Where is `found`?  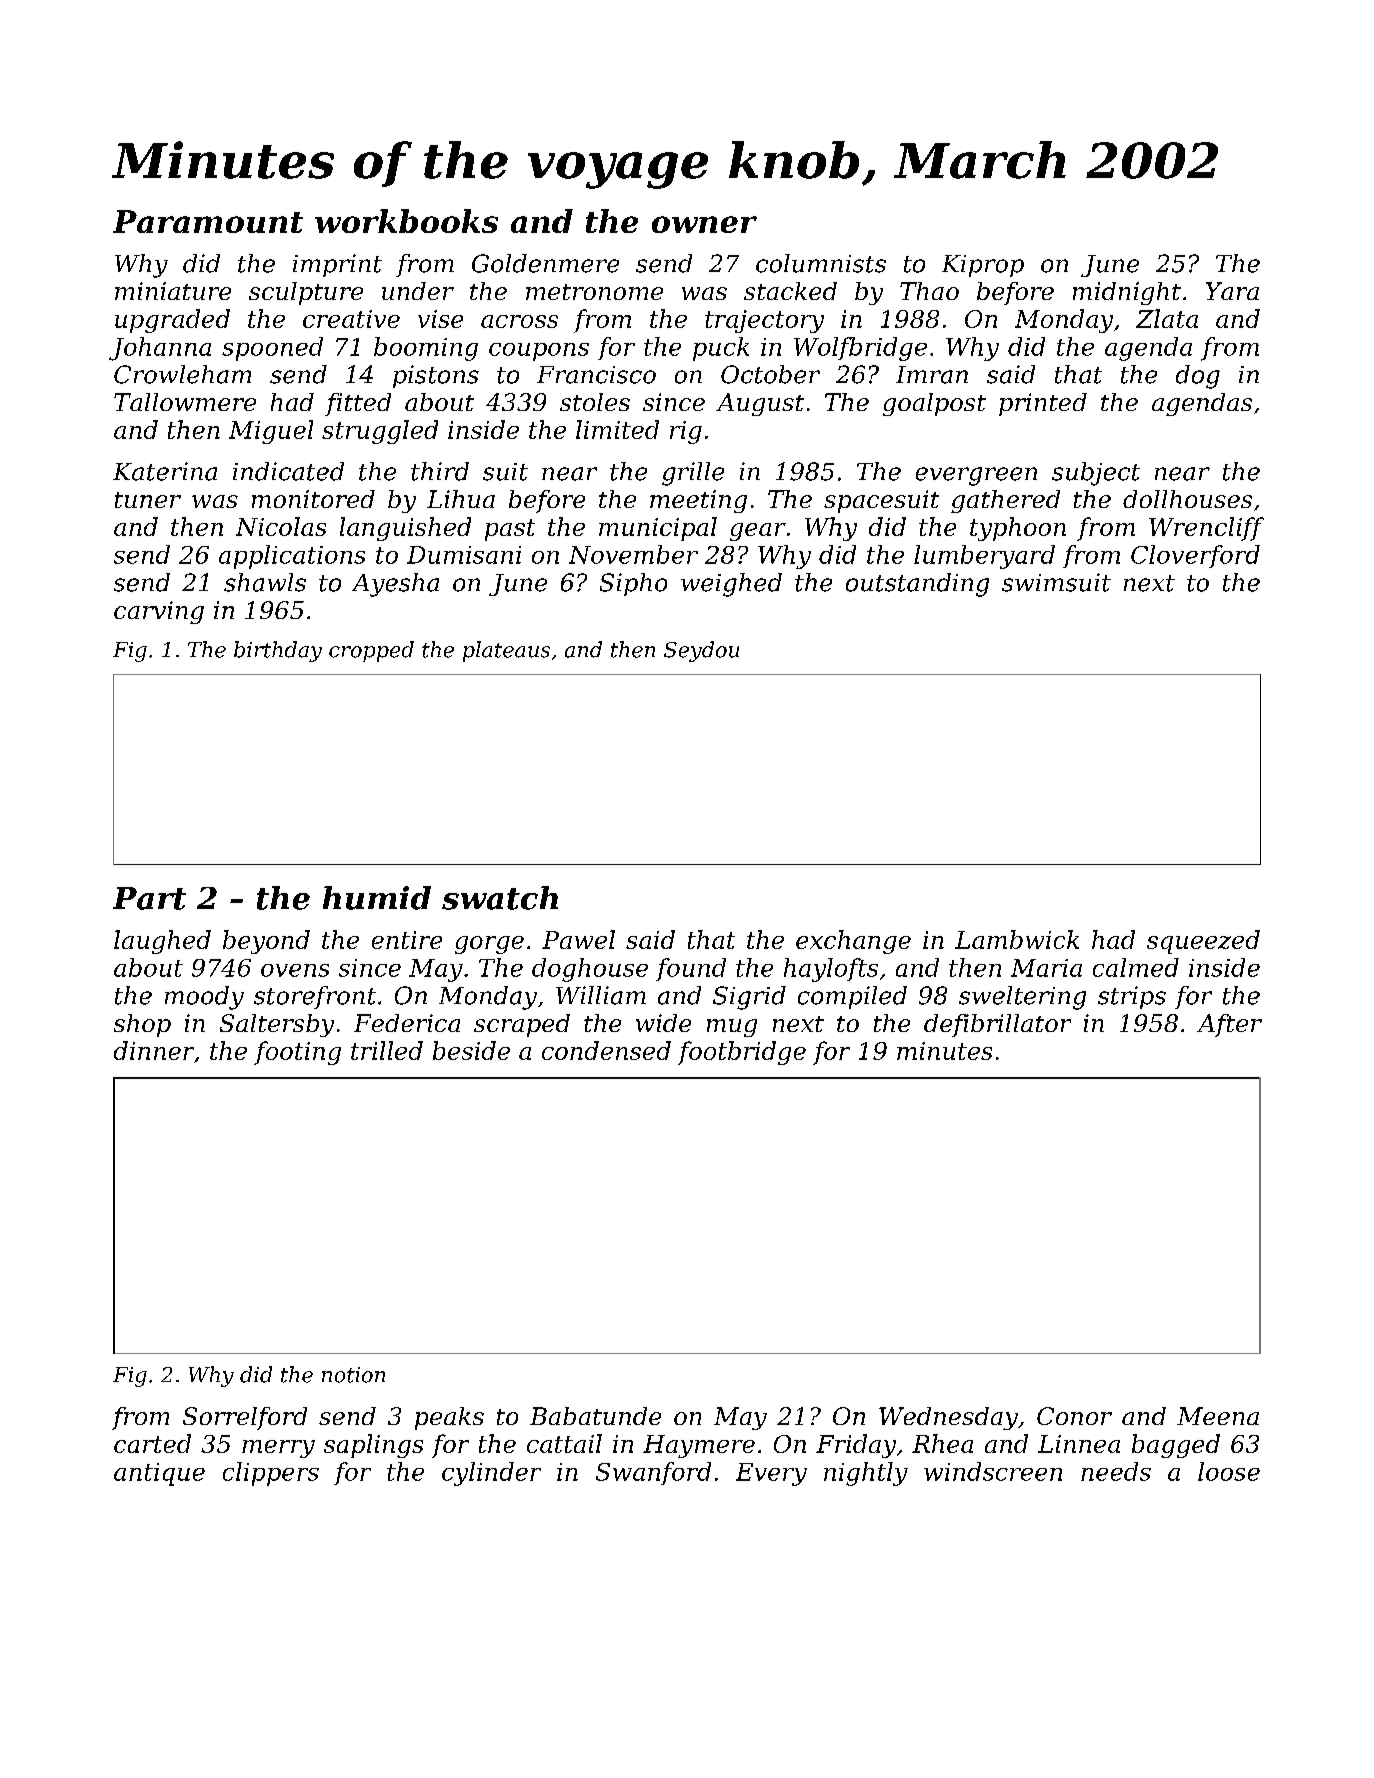
found is located at coordinates (691, 969).
